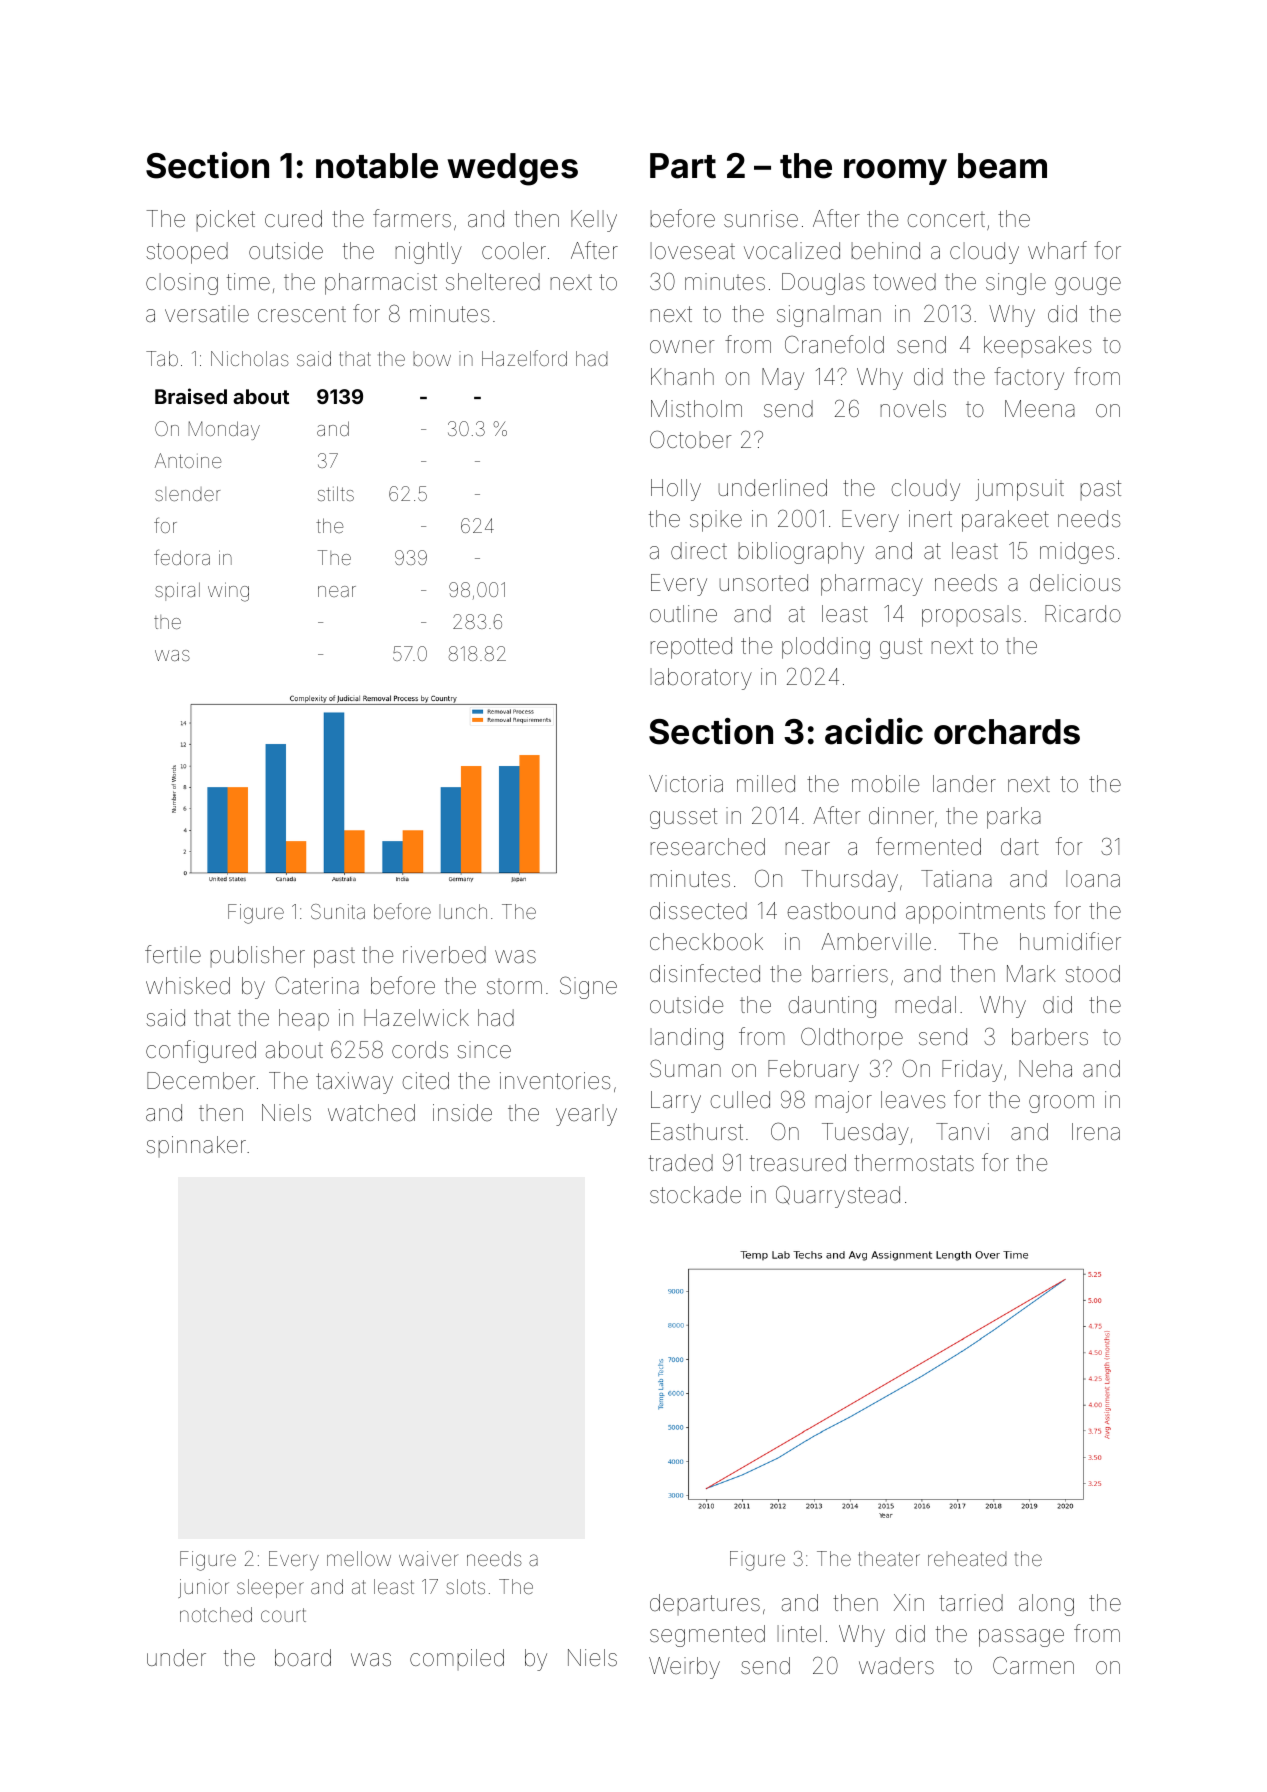  I want to click on Ricardo, so click(1083, 614).
